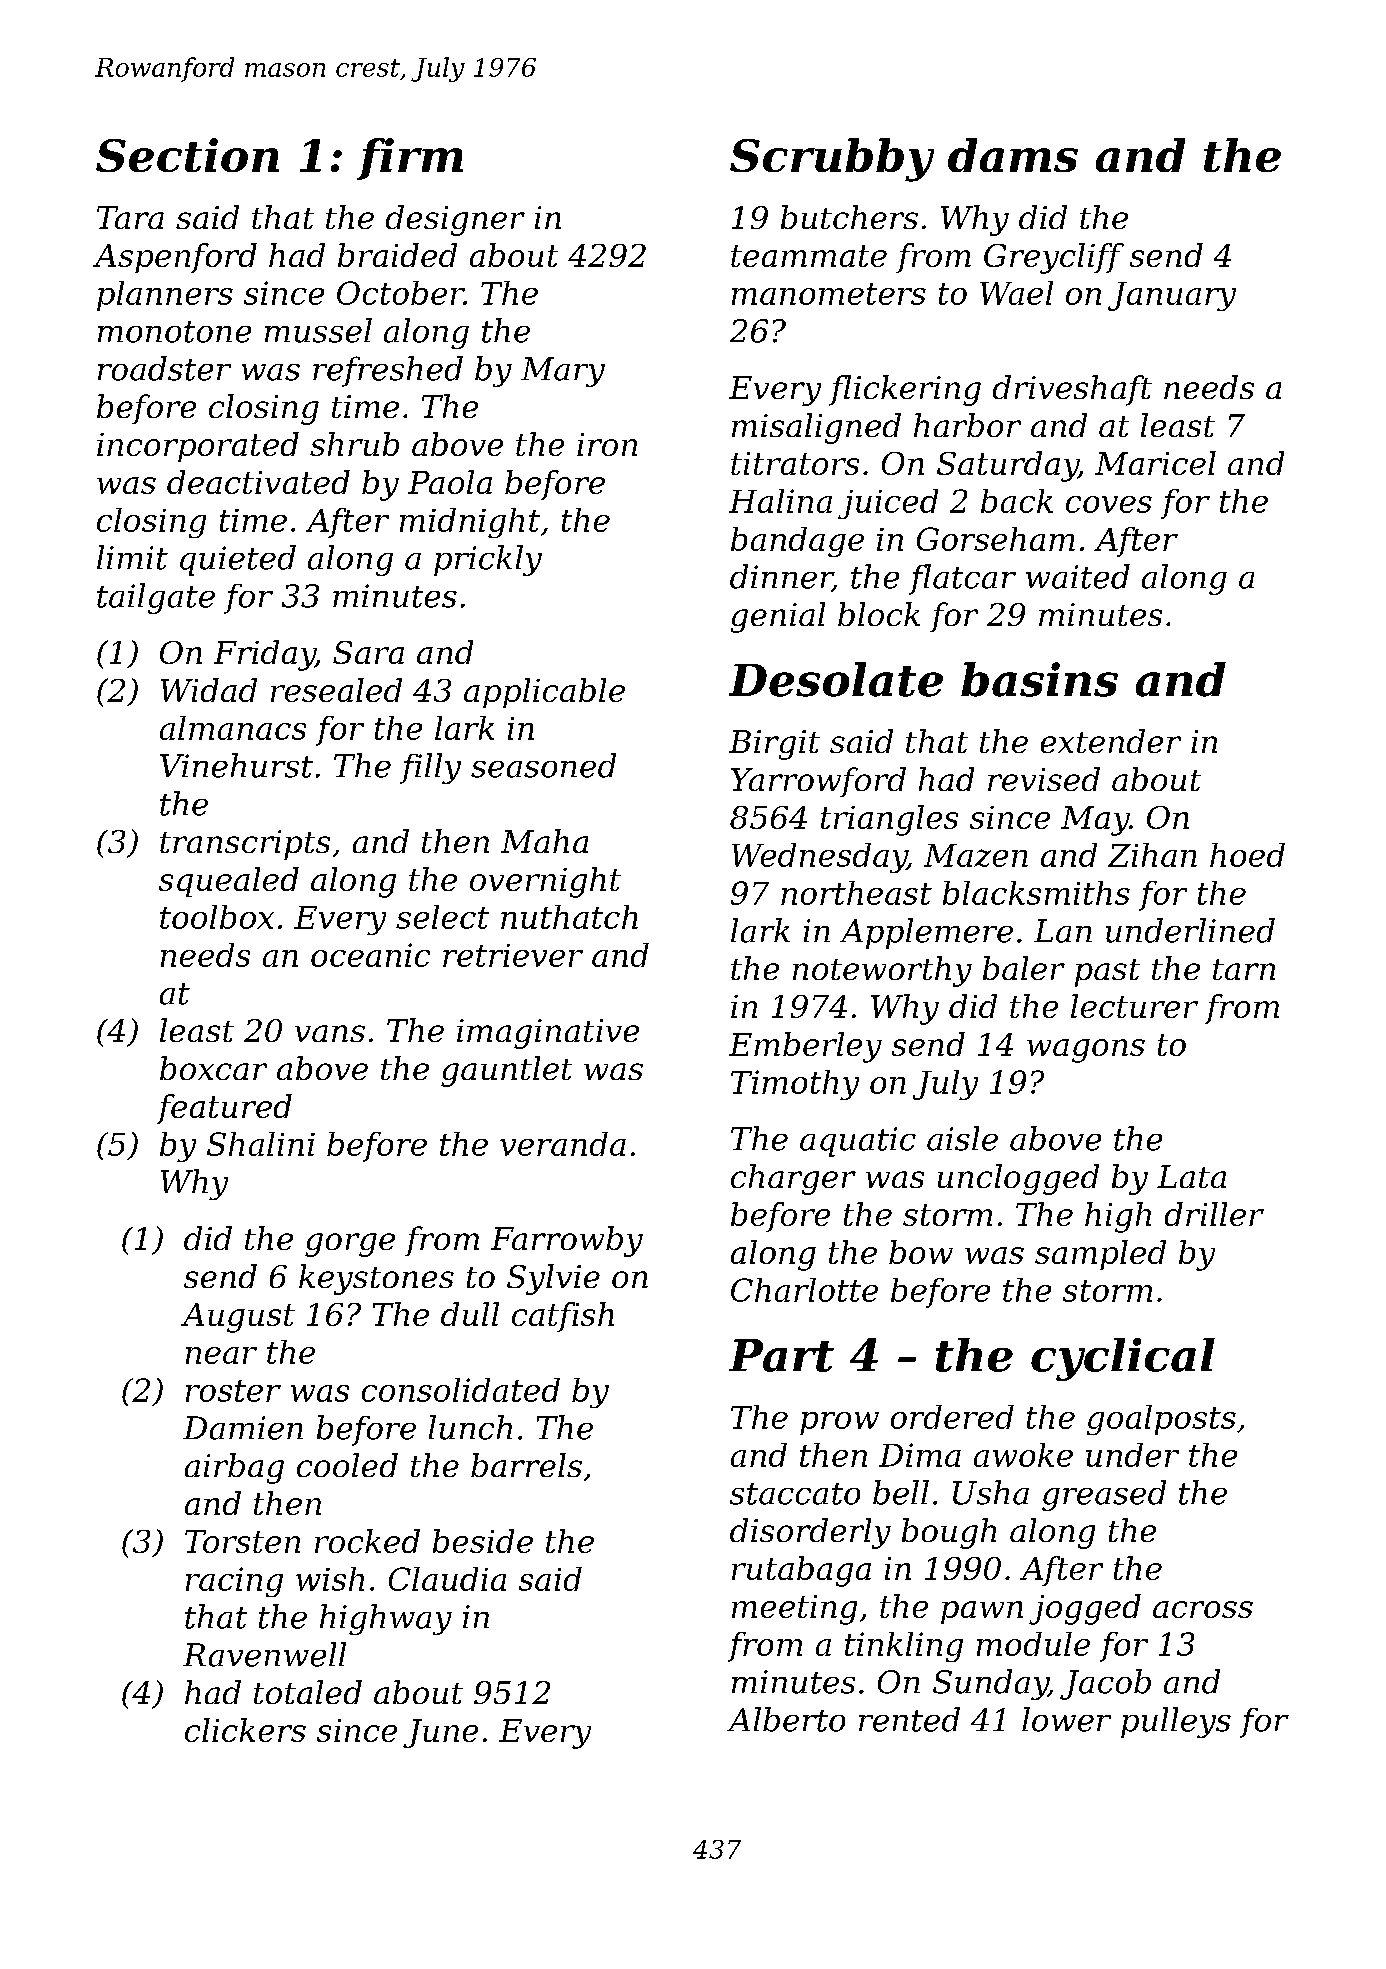 Image resolution: width=1386 pixels, height=1969 pixels. Describe the element at coordinates (440, 1733) in the page. I see `June` at that location.
